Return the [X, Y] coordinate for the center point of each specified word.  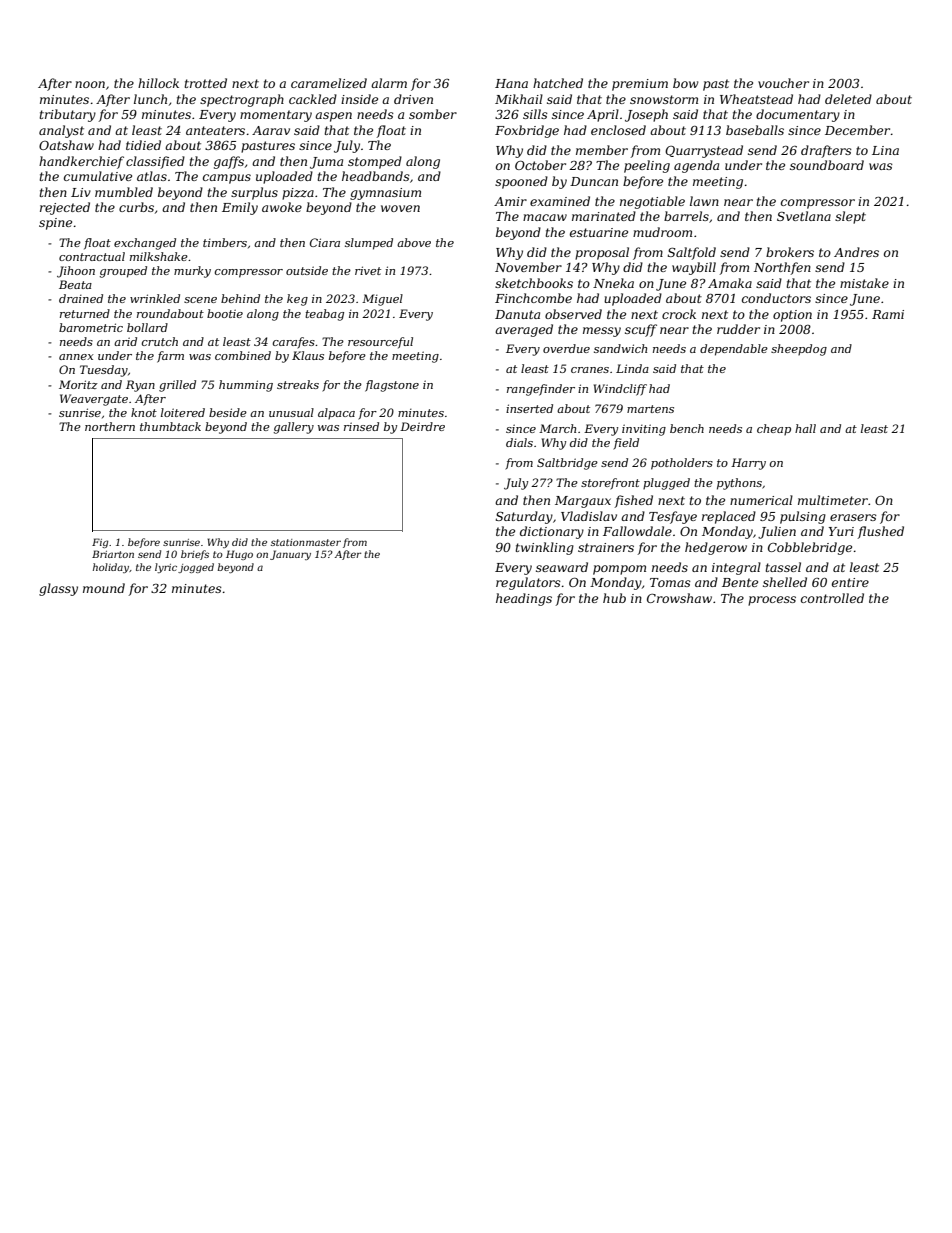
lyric [166, 568]
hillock [158, 83]
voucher [783, 83]
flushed [880, 532]
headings [524, 599]
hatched [558, 83]
